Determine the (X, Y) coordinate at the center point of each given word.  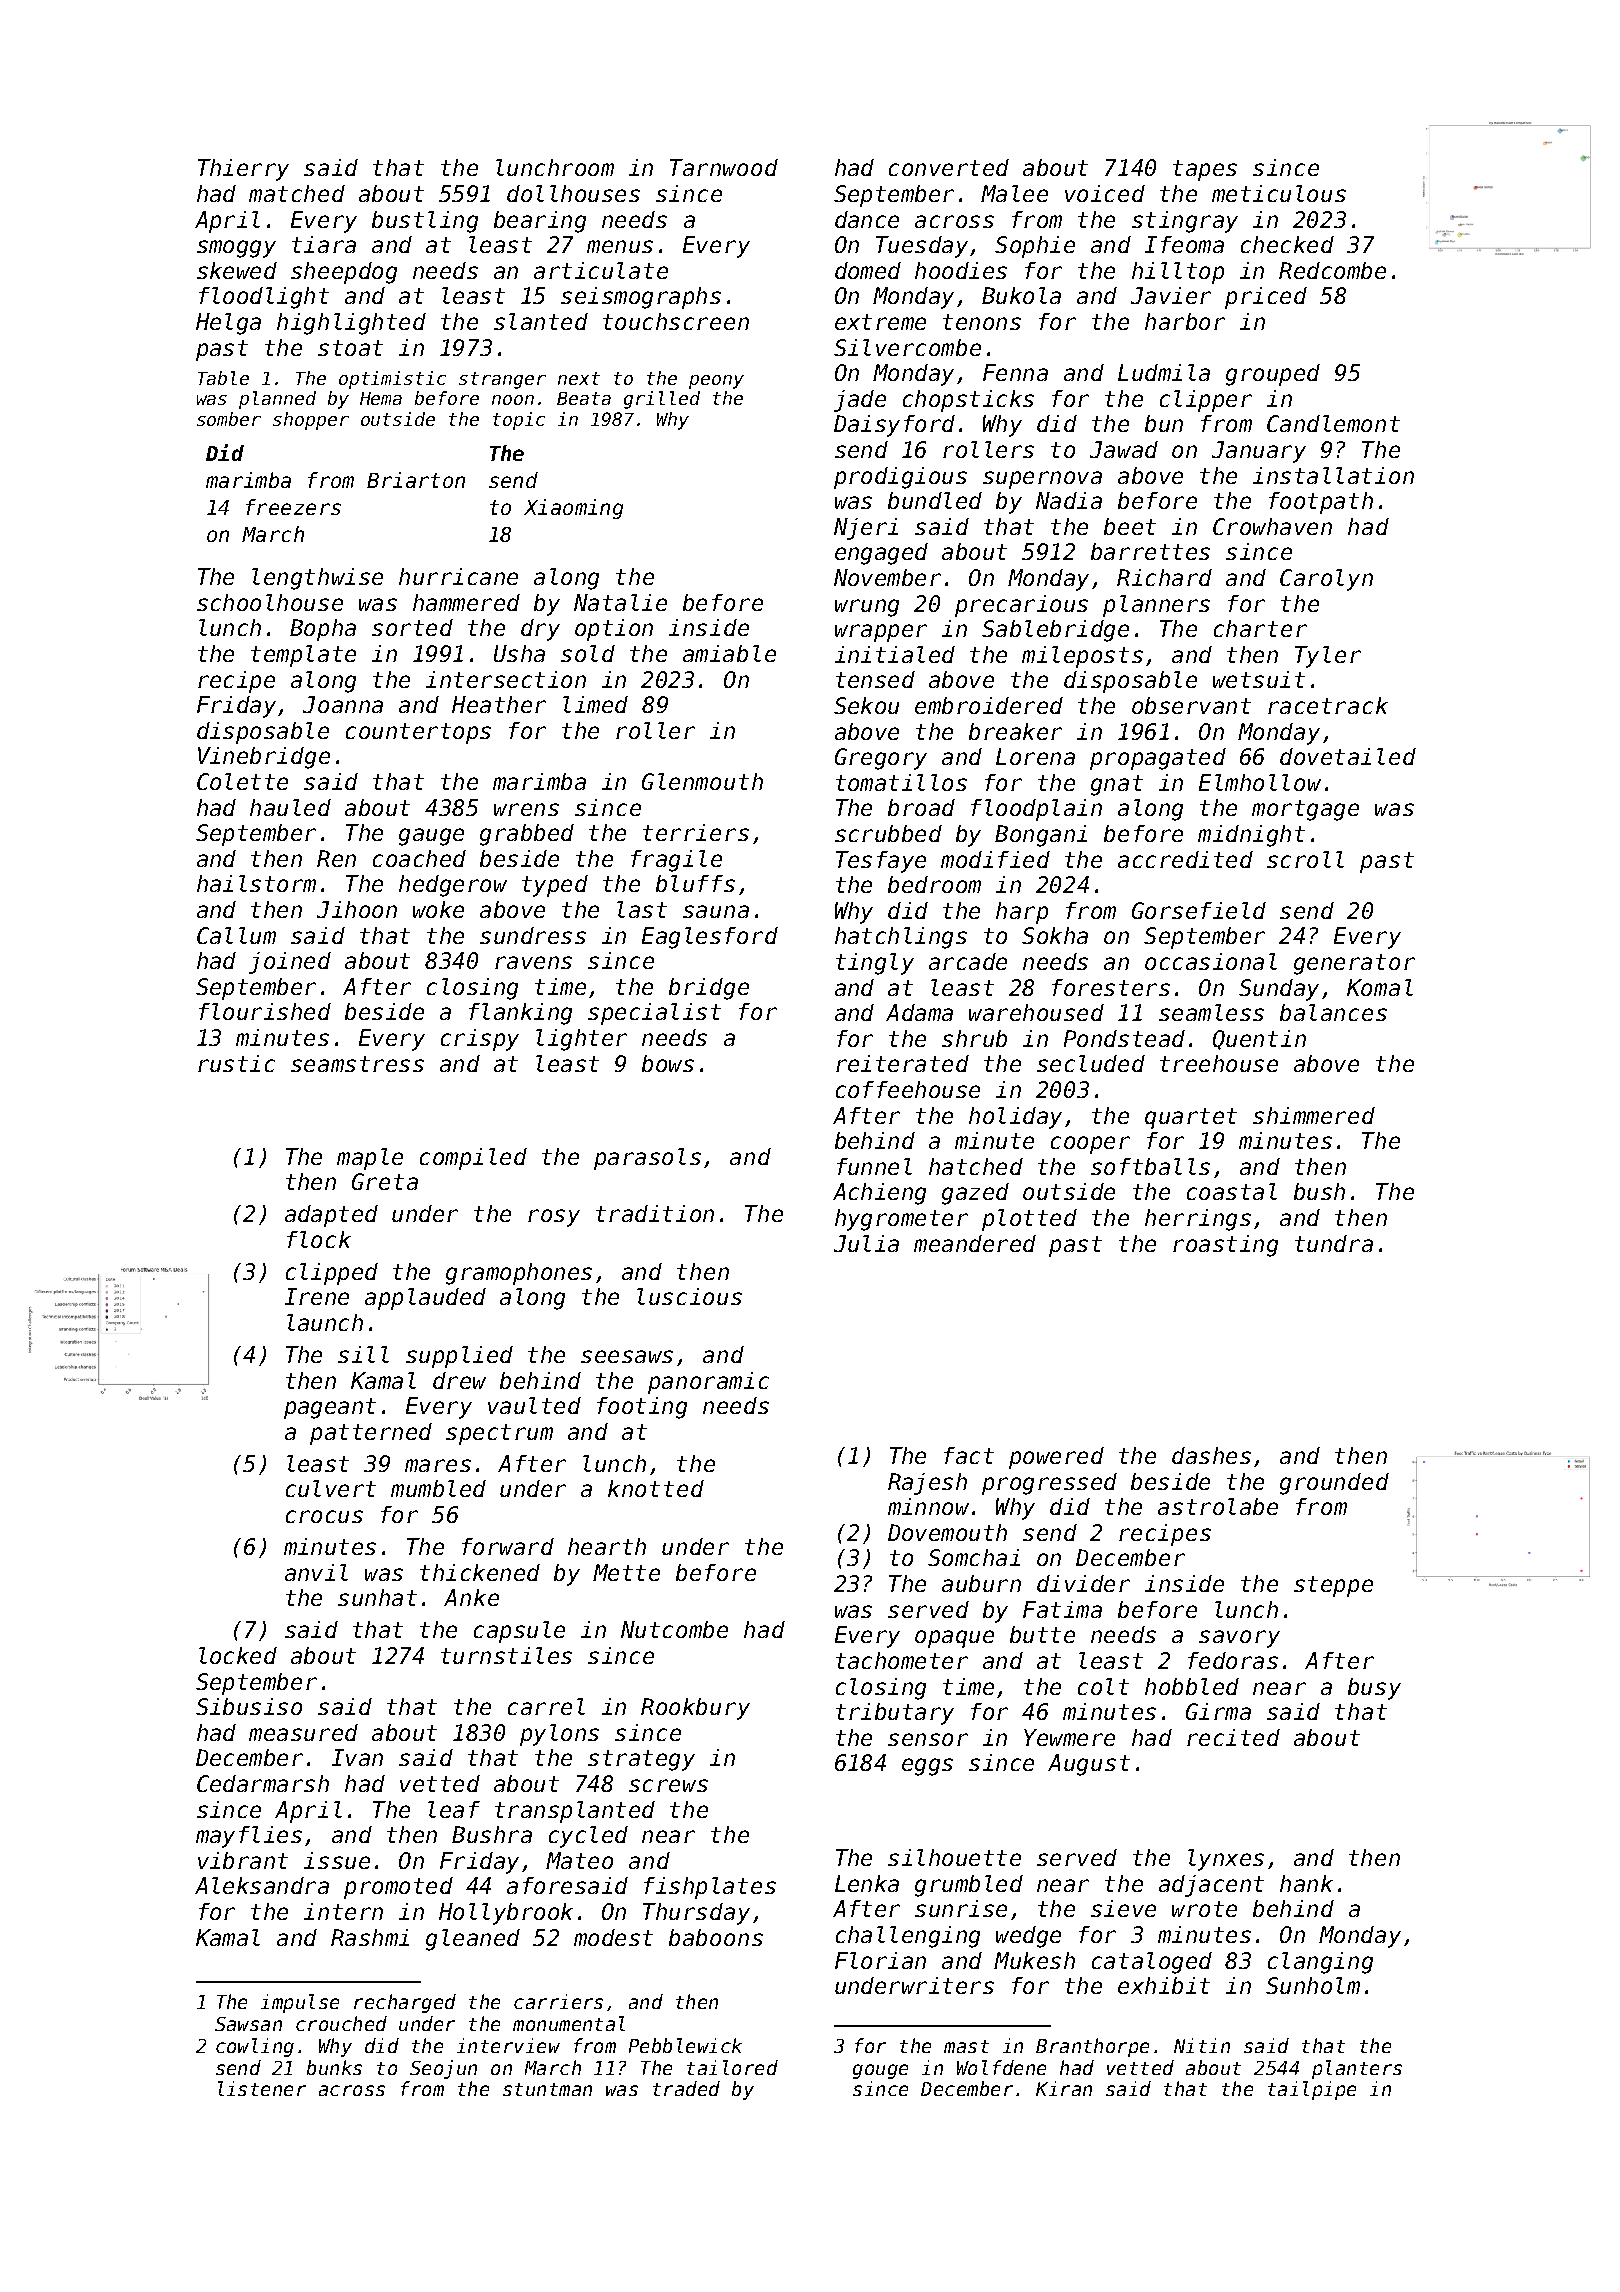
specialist (654, 1014)
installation (1333, 475)
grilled (662, 400)
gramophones (519, 1274)
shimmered (1314, 1115)
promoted (398, 1888)
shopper (311, 421)
